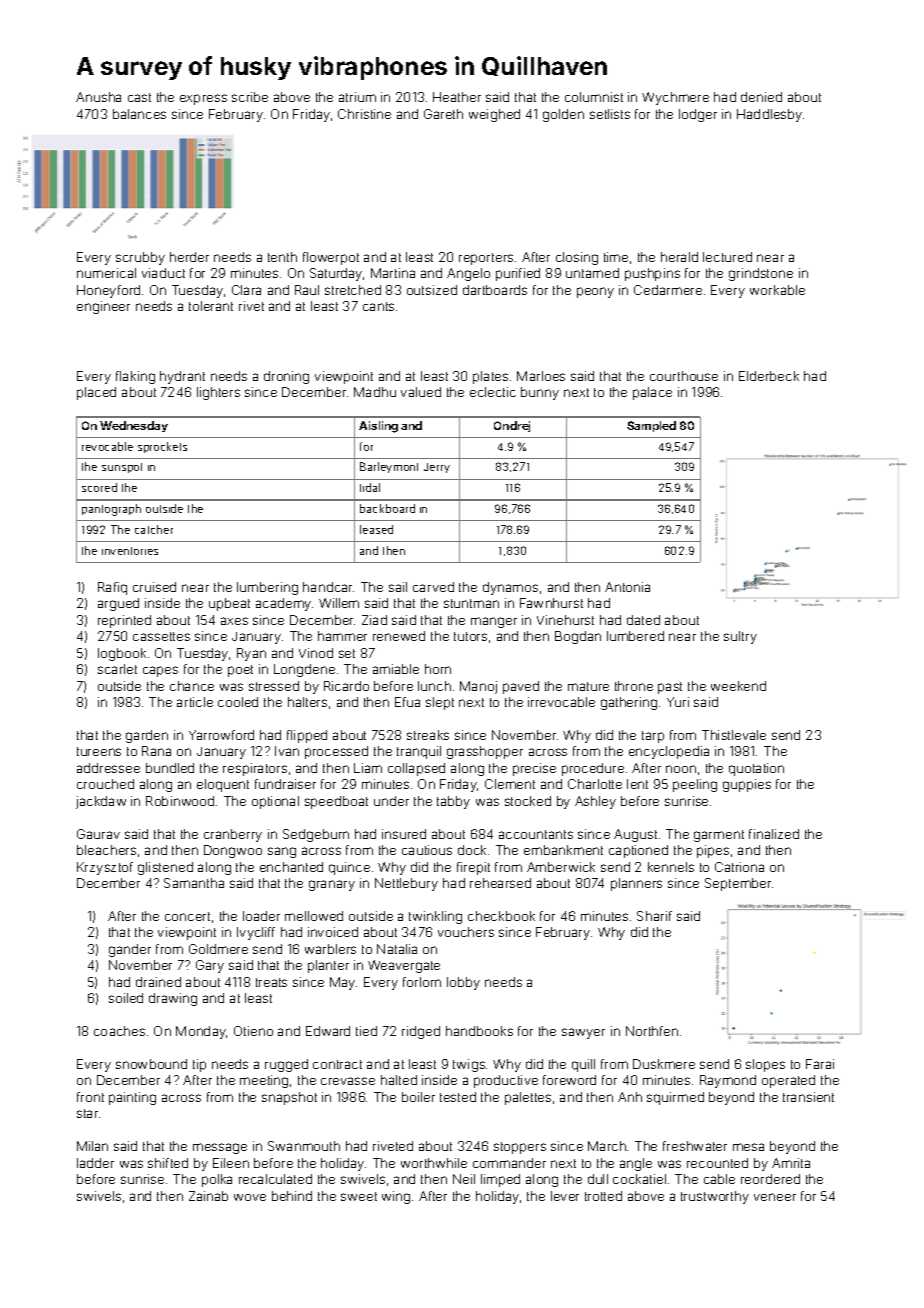 The image size is (924, 1308). Describe the element at coordinates (565, 1196) in the image. I see `lever` at that location.
